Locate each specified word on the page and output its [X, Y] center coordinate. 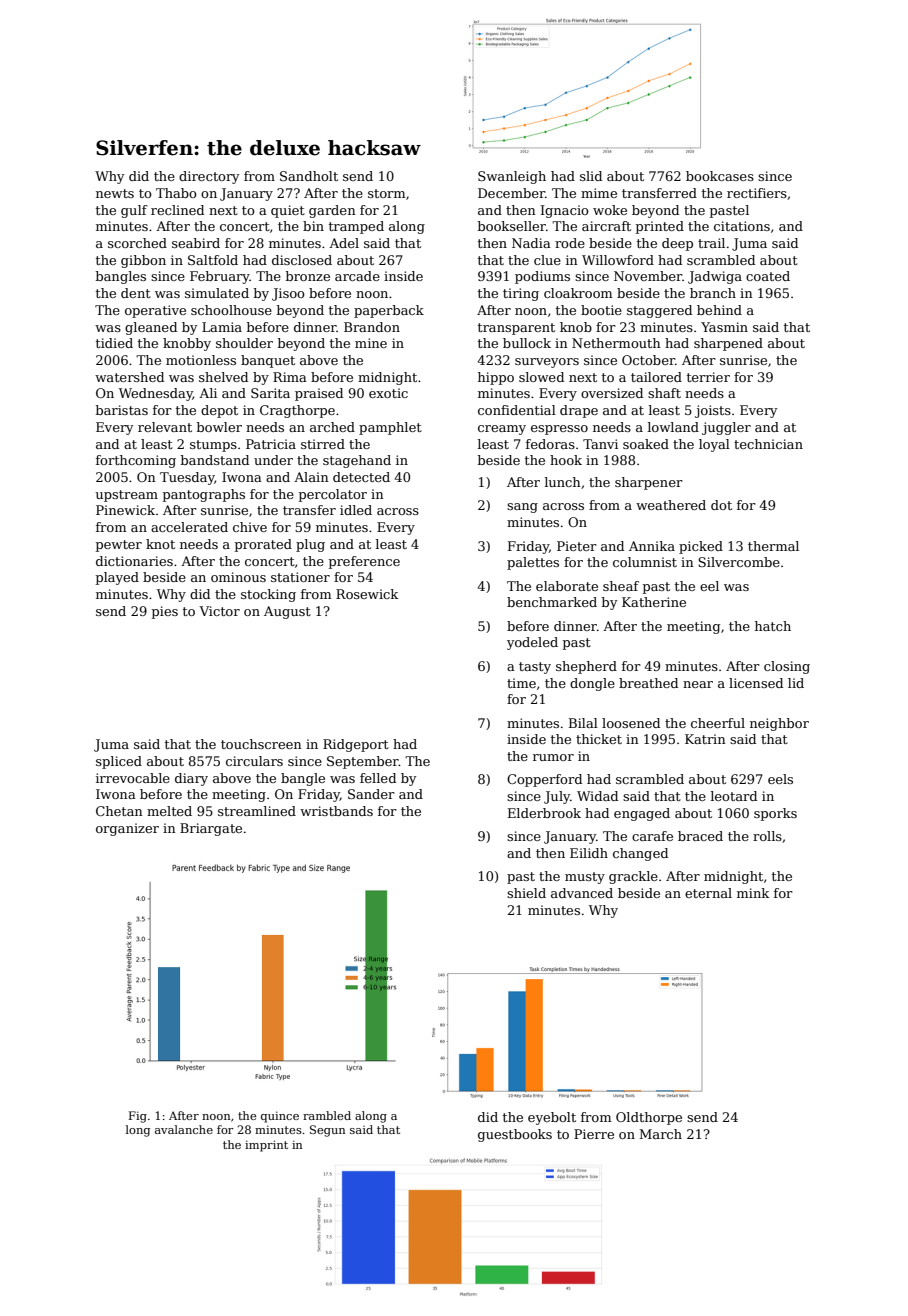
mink [753, 893]
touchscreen [261, 744]
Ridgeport [356, 745]
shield [526, 893]
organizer [127, 829]
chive [250, 527]
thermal [773, 546]
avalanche [184, 1129]
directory [209, 177]
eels [780, 779]
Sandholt [309, 176]
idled [356, 510]
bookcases [720, 176]
